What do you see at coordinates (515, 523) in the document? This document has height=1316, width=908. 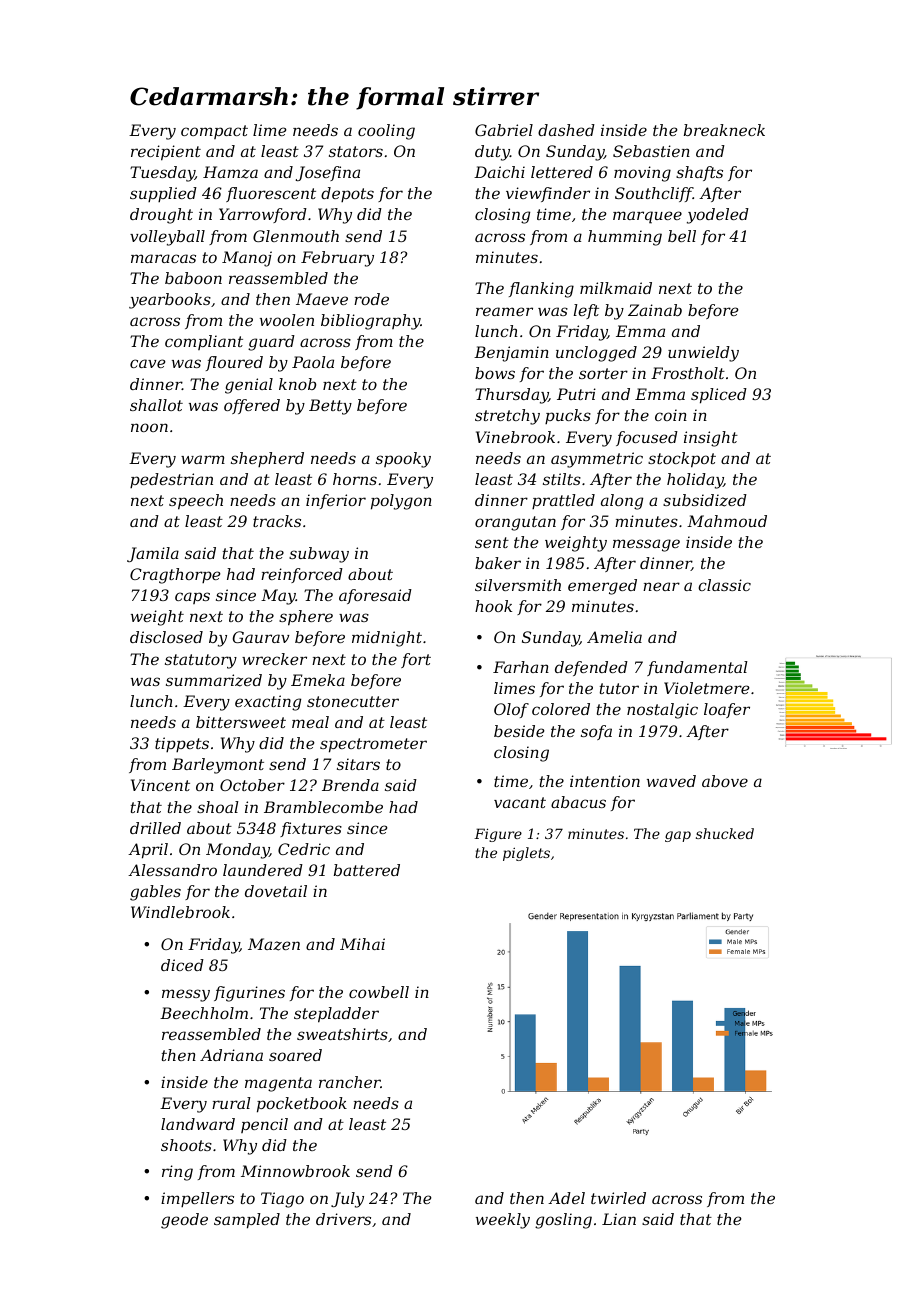 I see `orangutan` at bounding box center [515, 523].
